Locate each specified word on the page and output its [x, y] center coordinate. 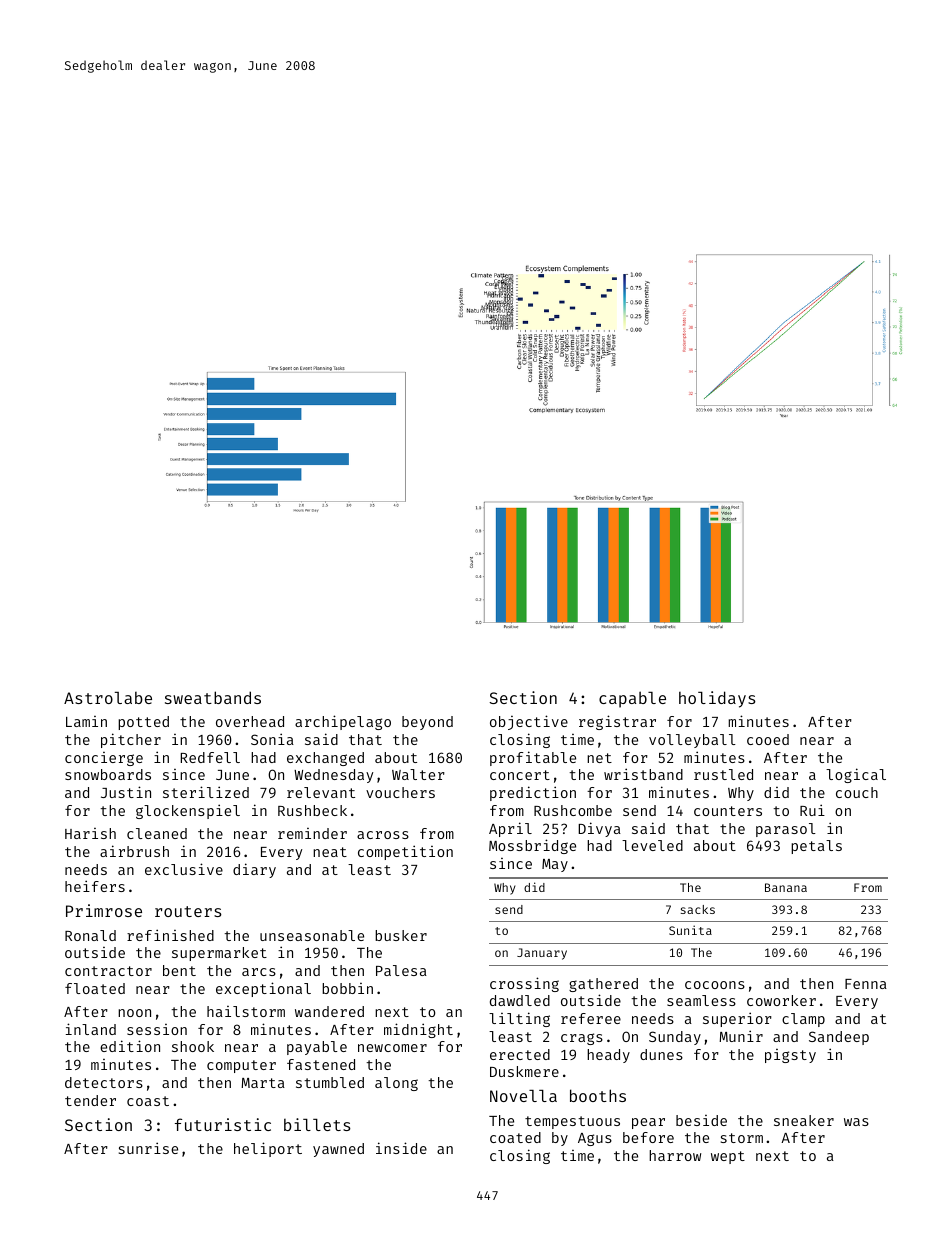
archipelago [343, 722]
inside [401, 1148]
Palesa [401, 970]
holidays [717, 699]
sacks [698, 909]
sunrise [148, 1148]
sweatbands [213, 697]
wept [728, 1157]
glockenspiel [188, 811]
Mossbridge [532, 846]
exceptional [263, 989]
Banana [786, 887]
